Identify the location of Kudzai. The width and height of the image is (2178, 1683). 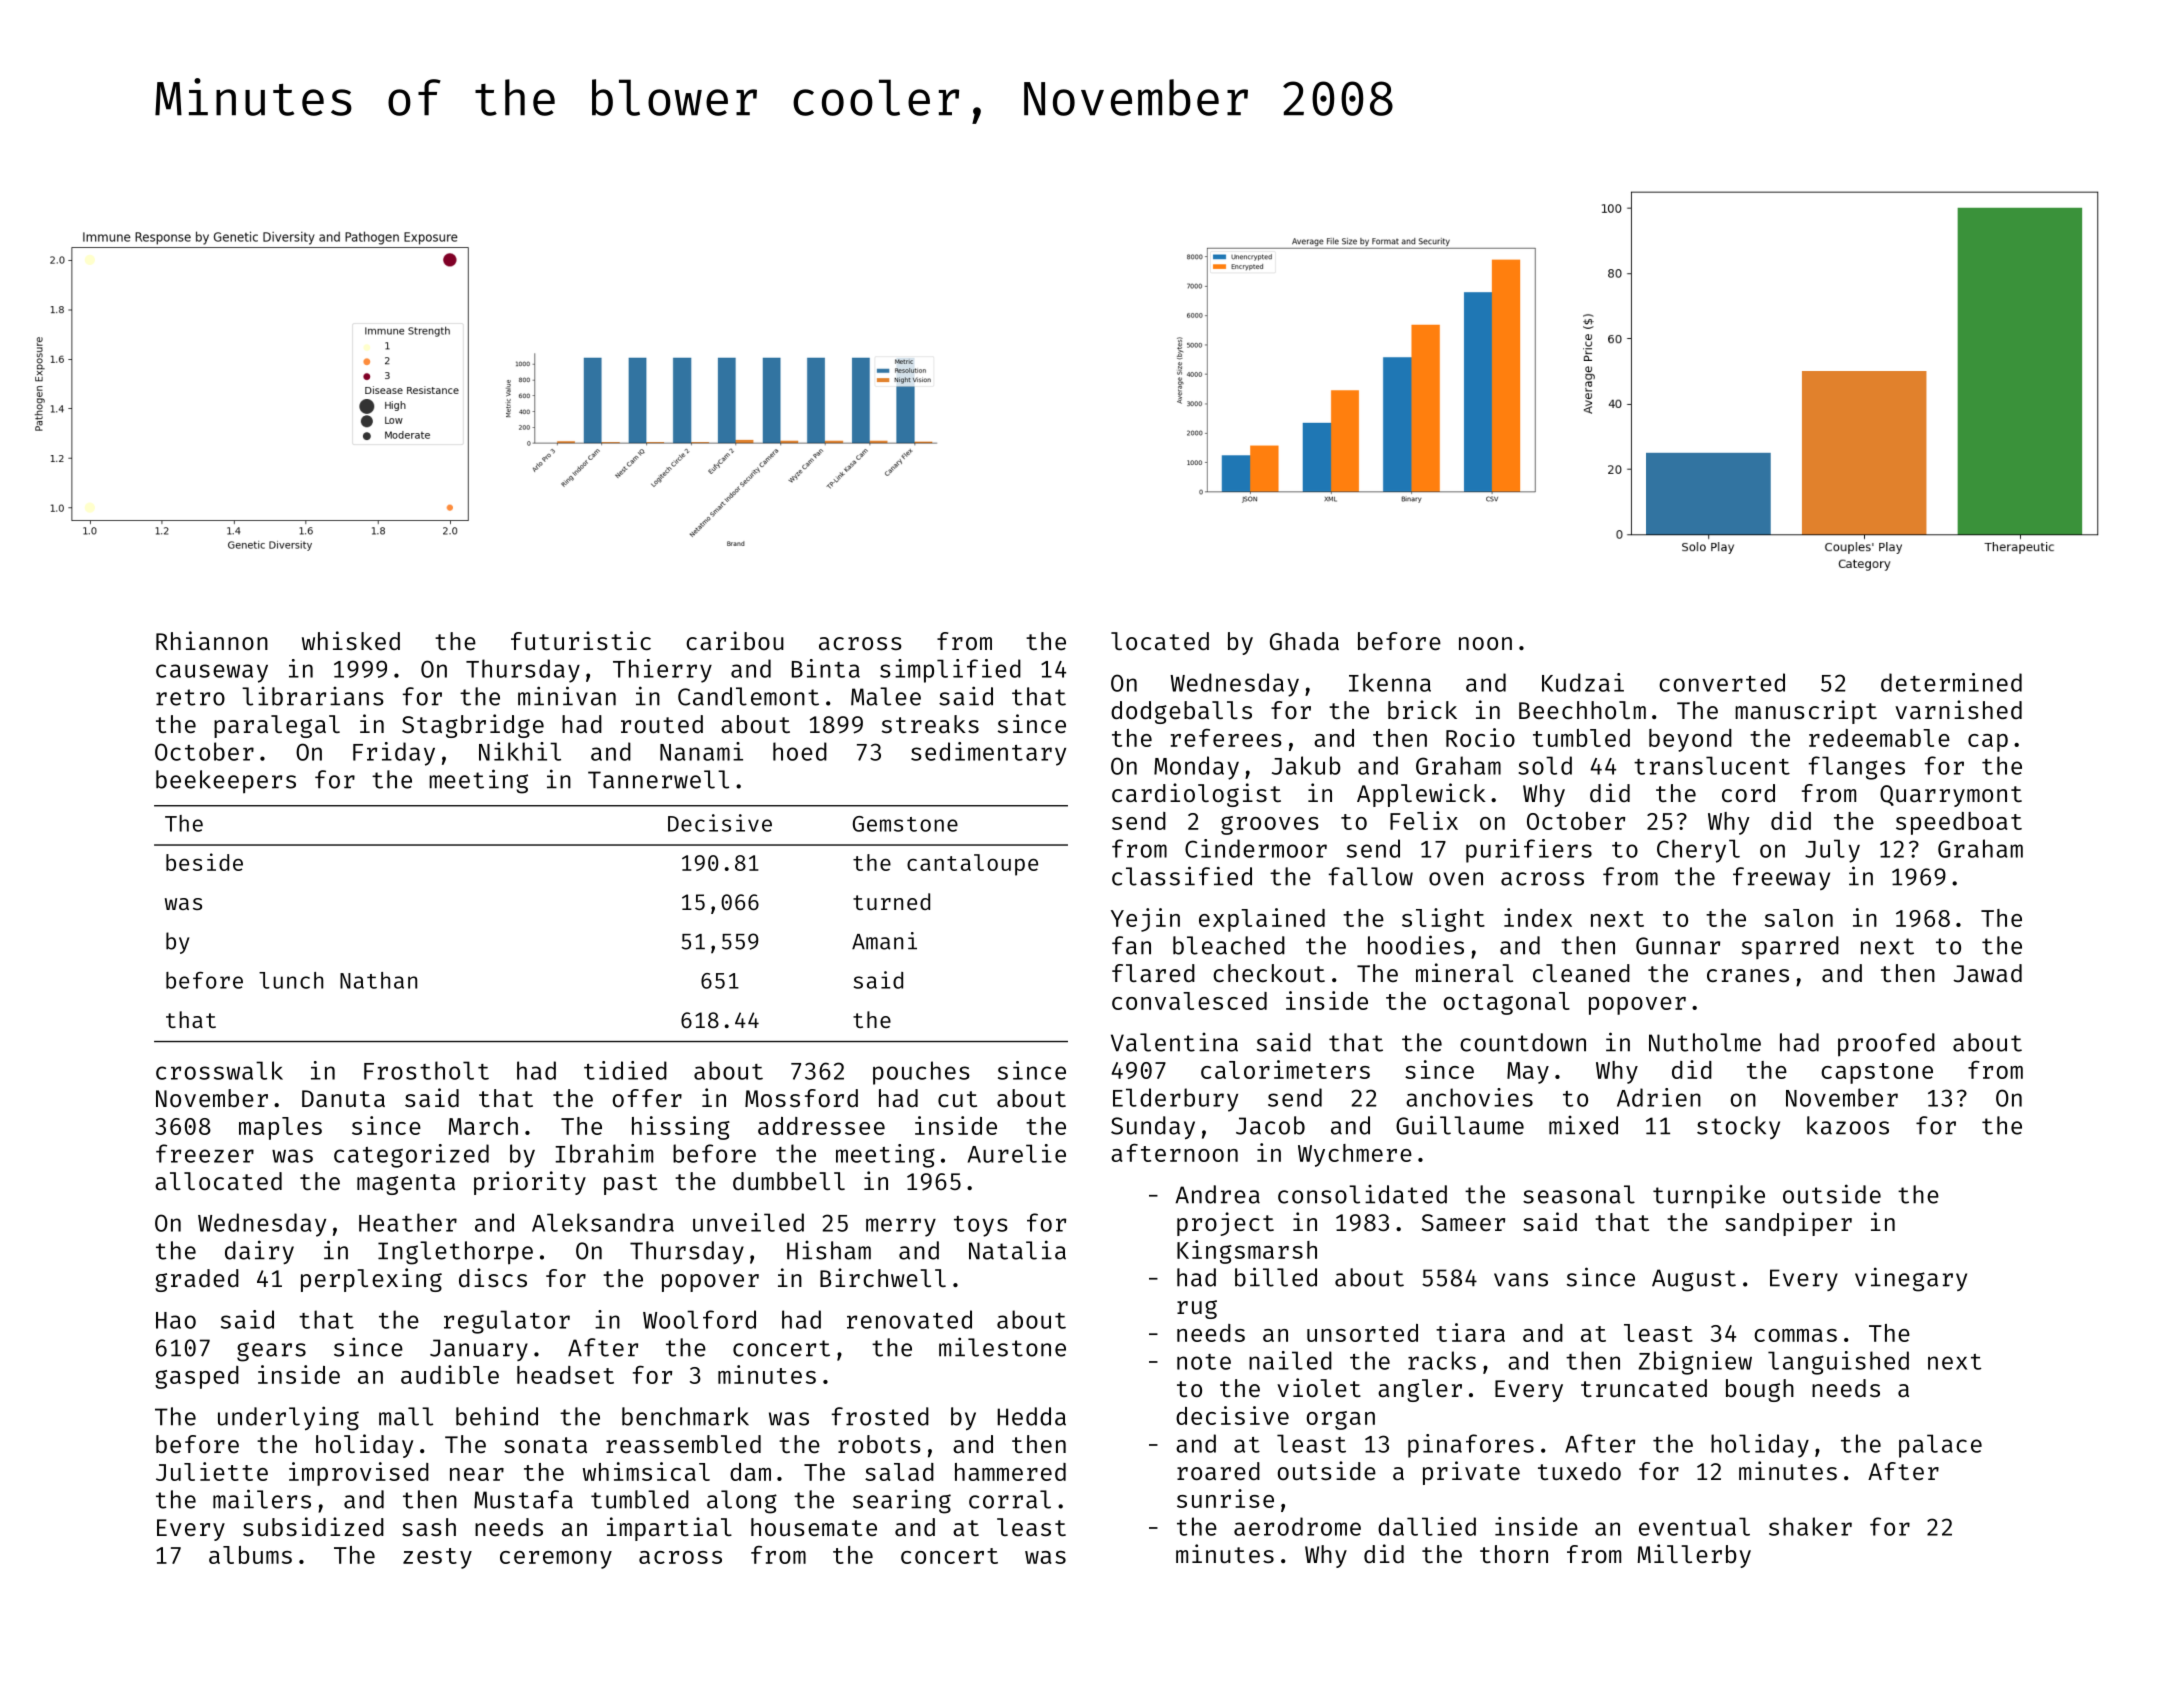
(1583, 682).
